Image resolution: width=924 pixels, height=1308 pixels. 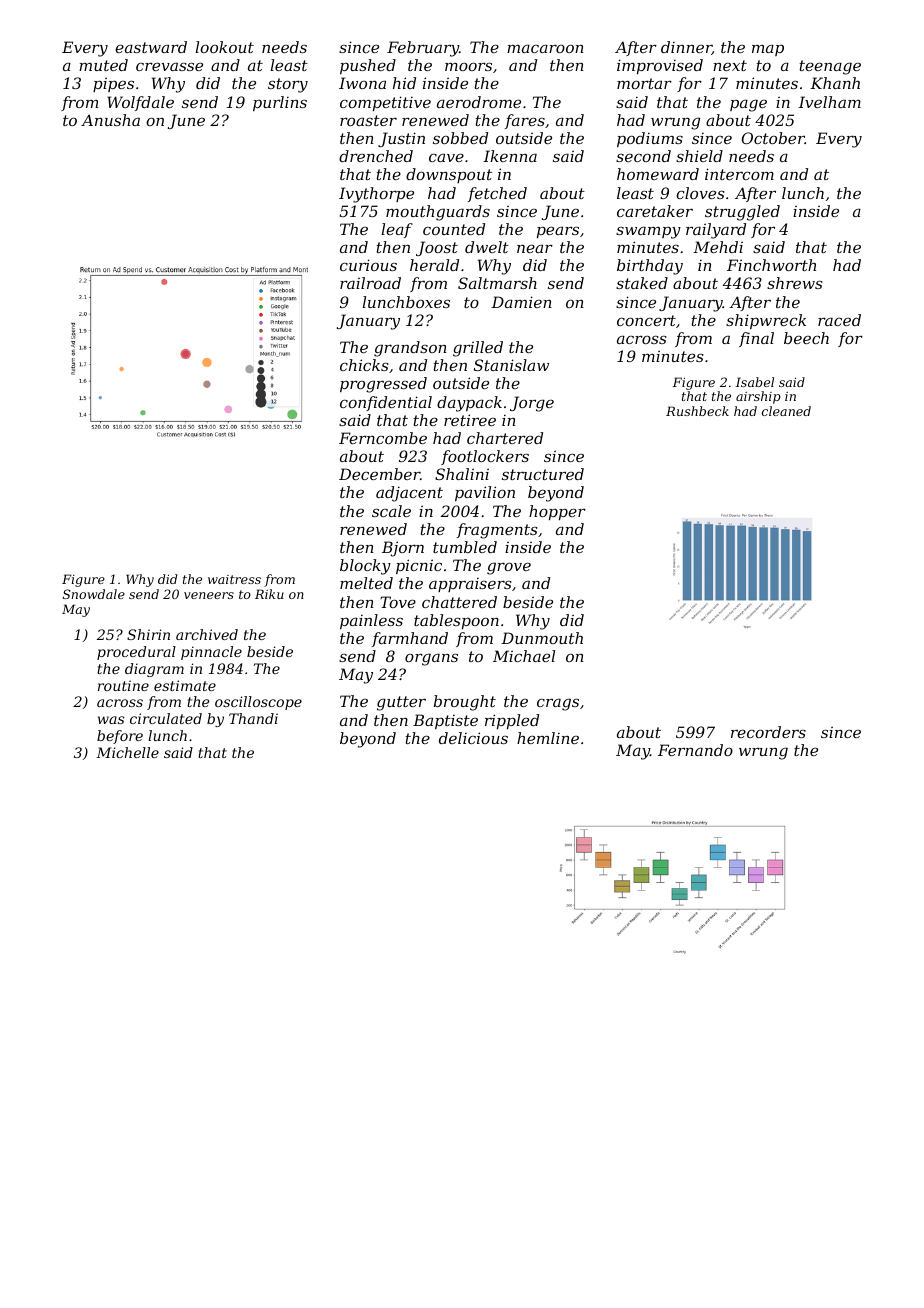 What do you see at coordinates (127, 752) in the image?
I see `Michelle` at bounding box center [127, 752].
